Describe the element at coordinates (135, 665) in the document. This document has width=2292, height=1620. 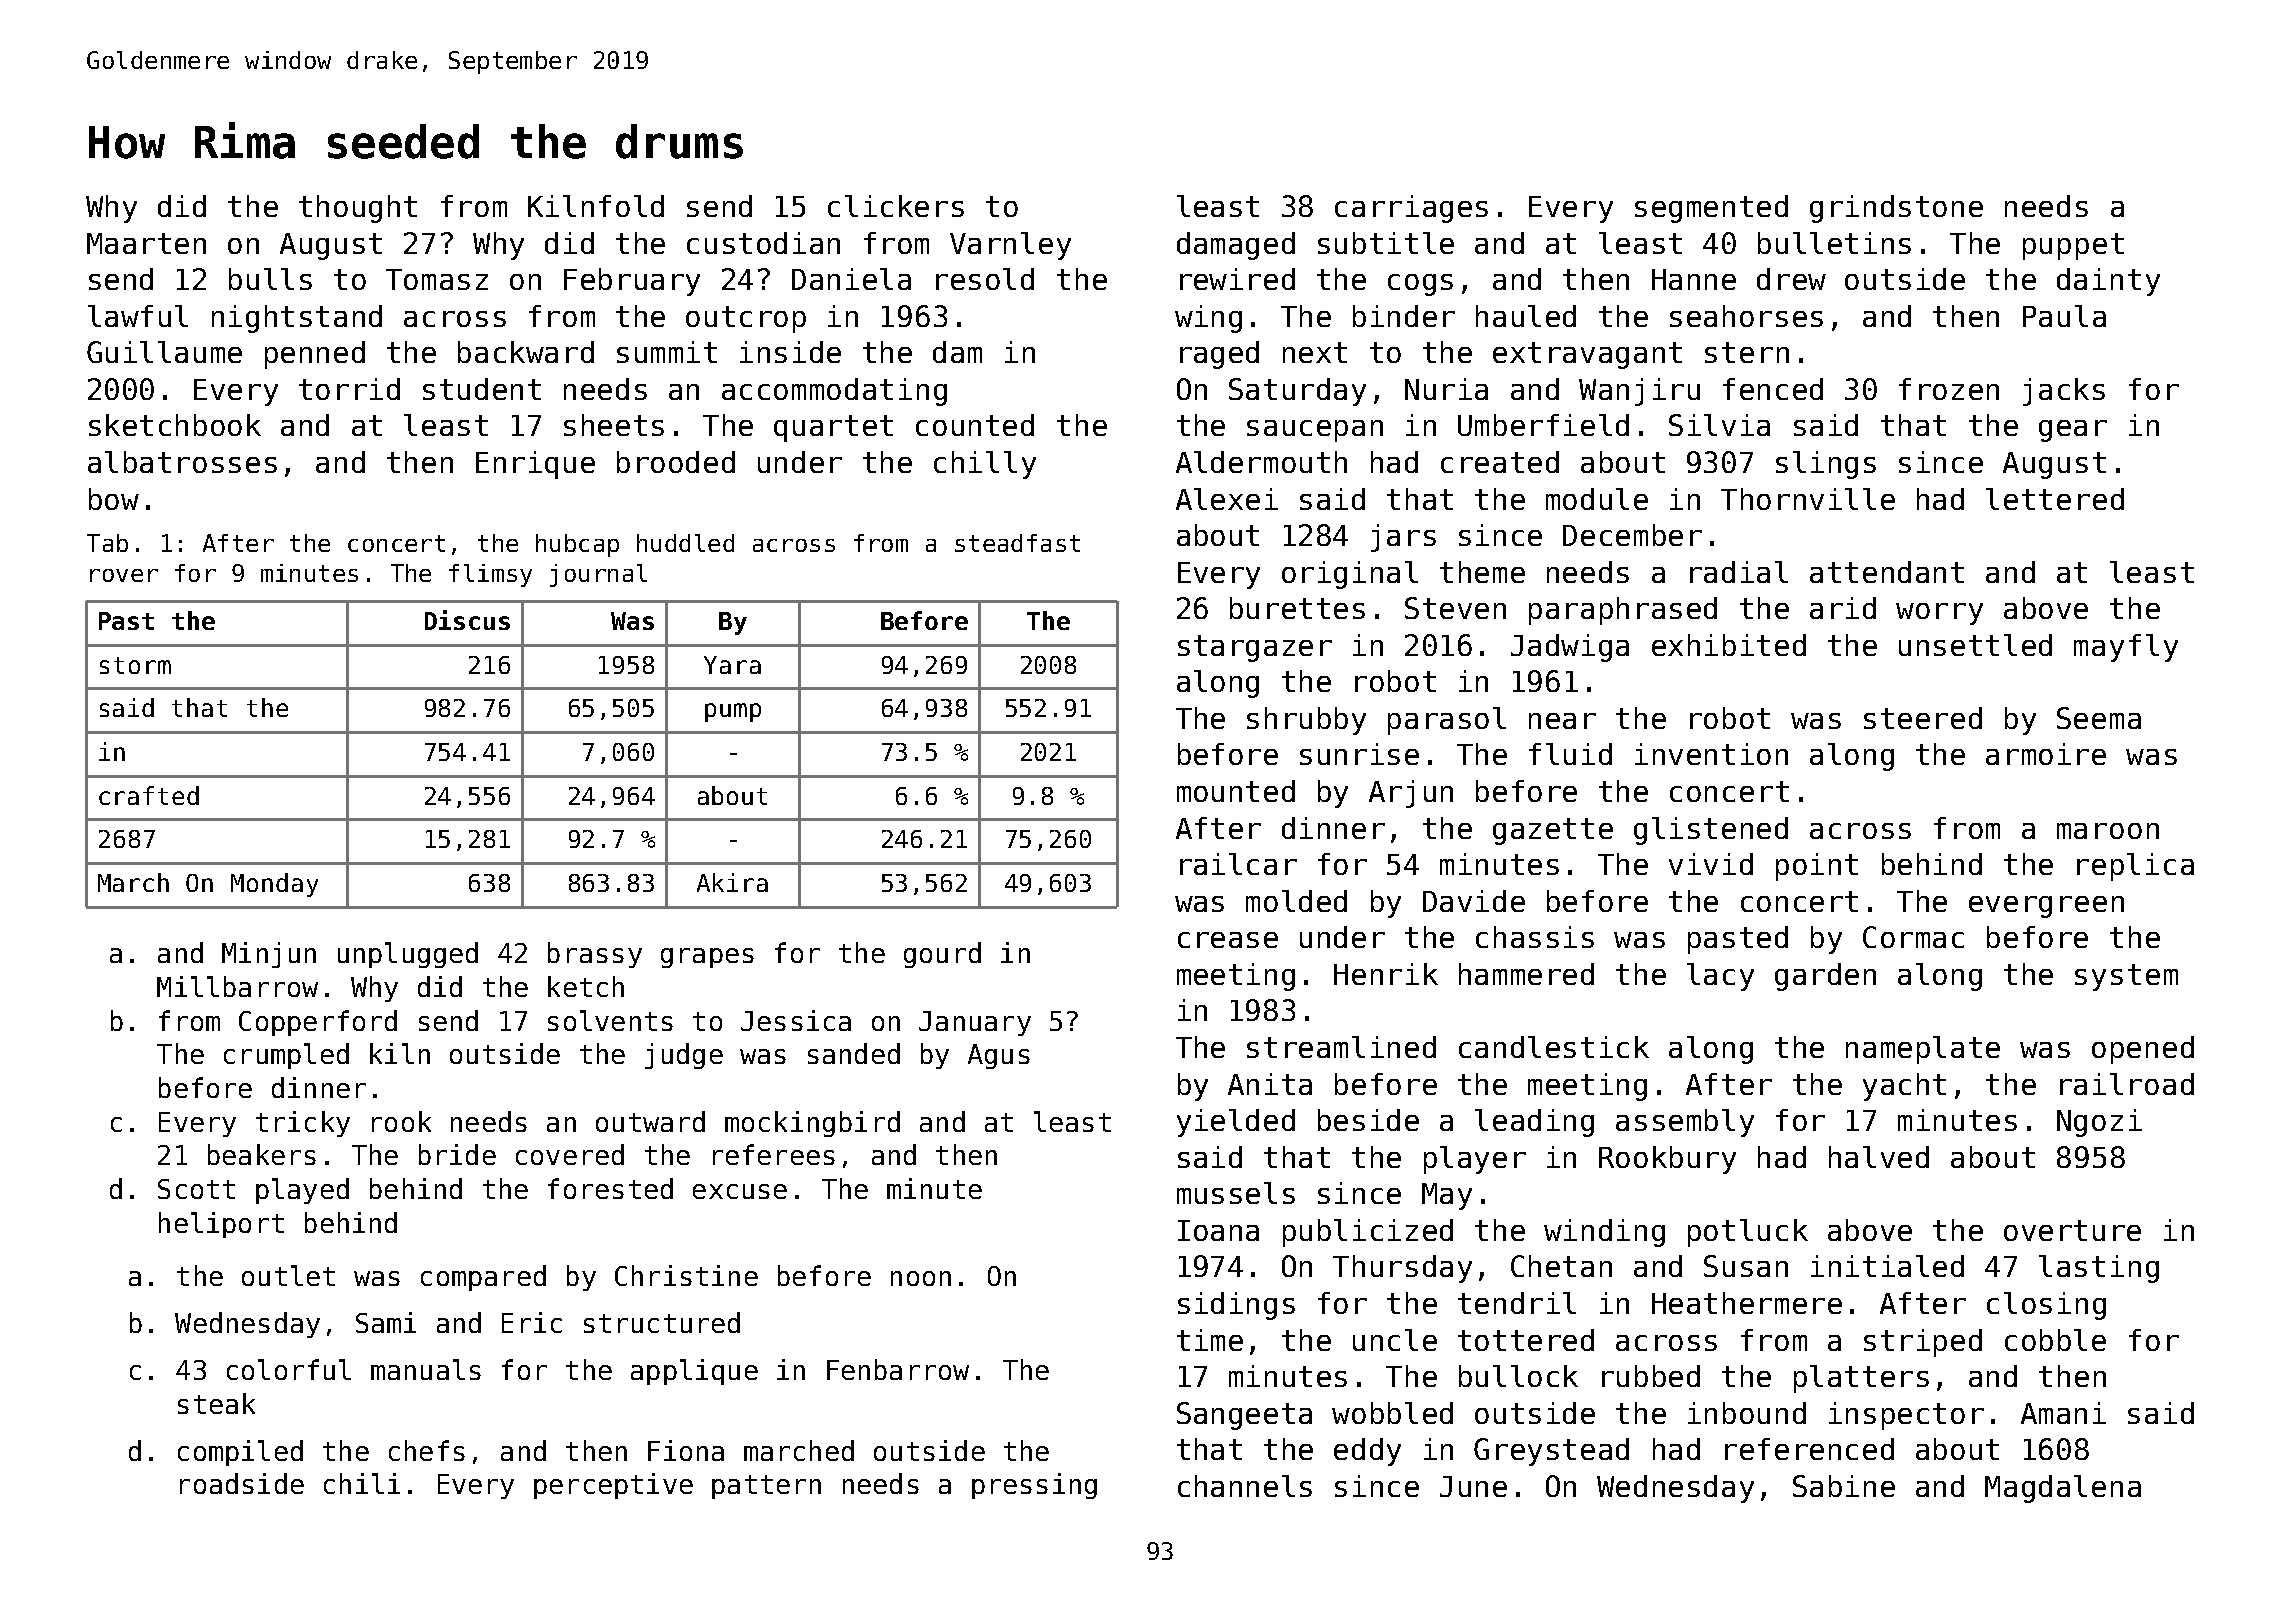
I see `storm` at that location.
